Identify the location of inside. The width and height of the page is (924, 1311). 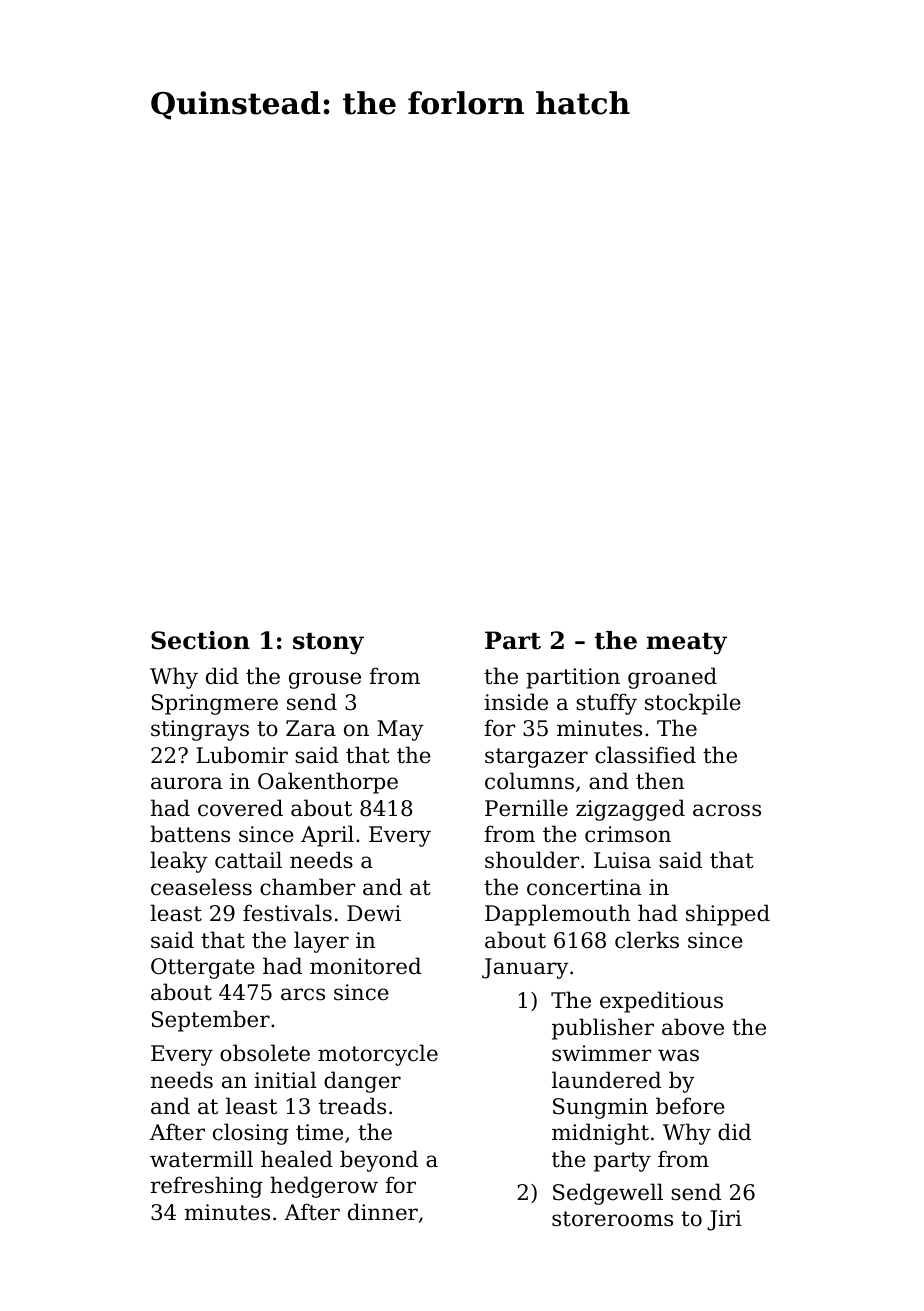
(516, 702).
